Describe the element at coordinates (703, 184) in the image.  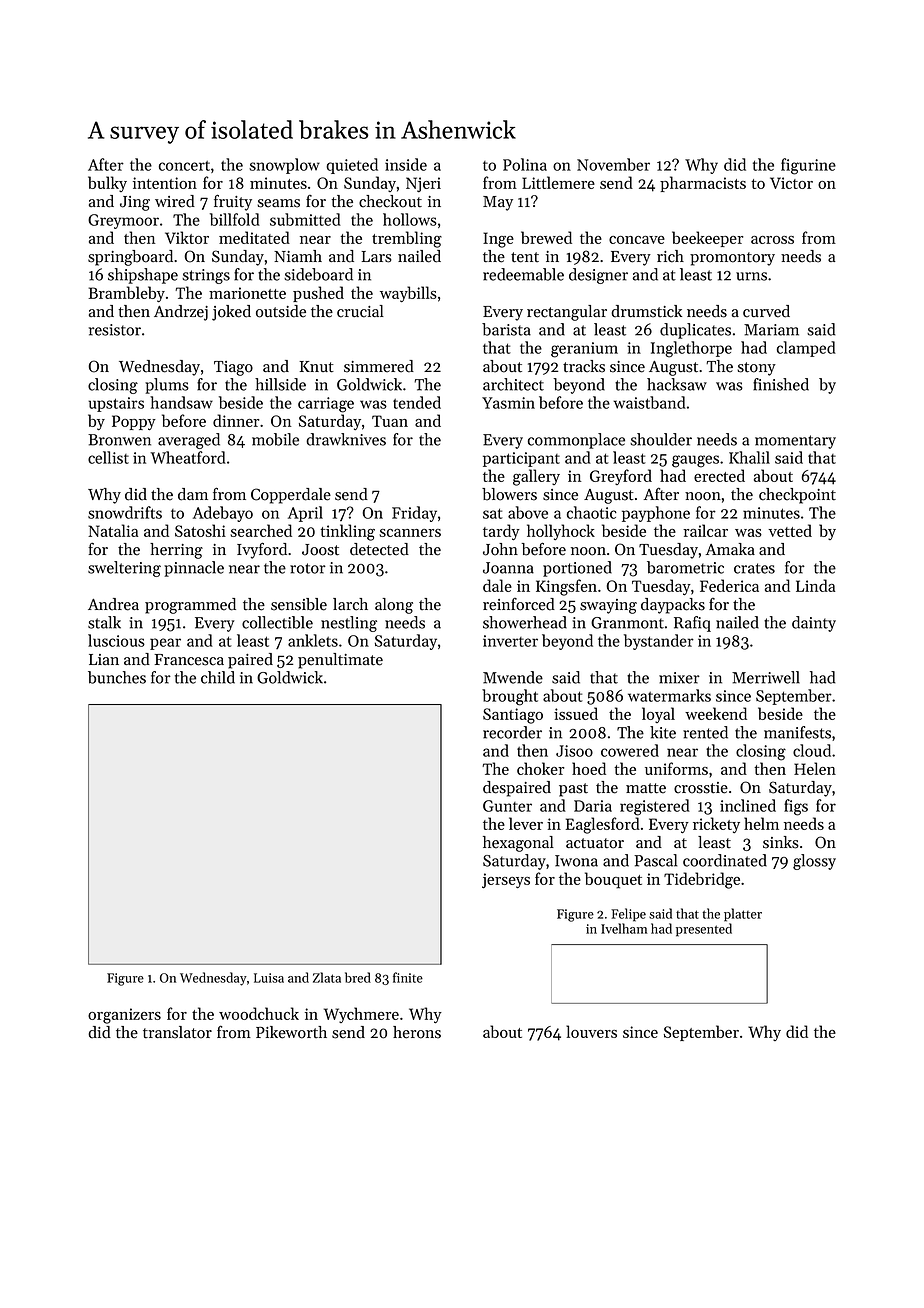
I see `pharmacists` at that location.
